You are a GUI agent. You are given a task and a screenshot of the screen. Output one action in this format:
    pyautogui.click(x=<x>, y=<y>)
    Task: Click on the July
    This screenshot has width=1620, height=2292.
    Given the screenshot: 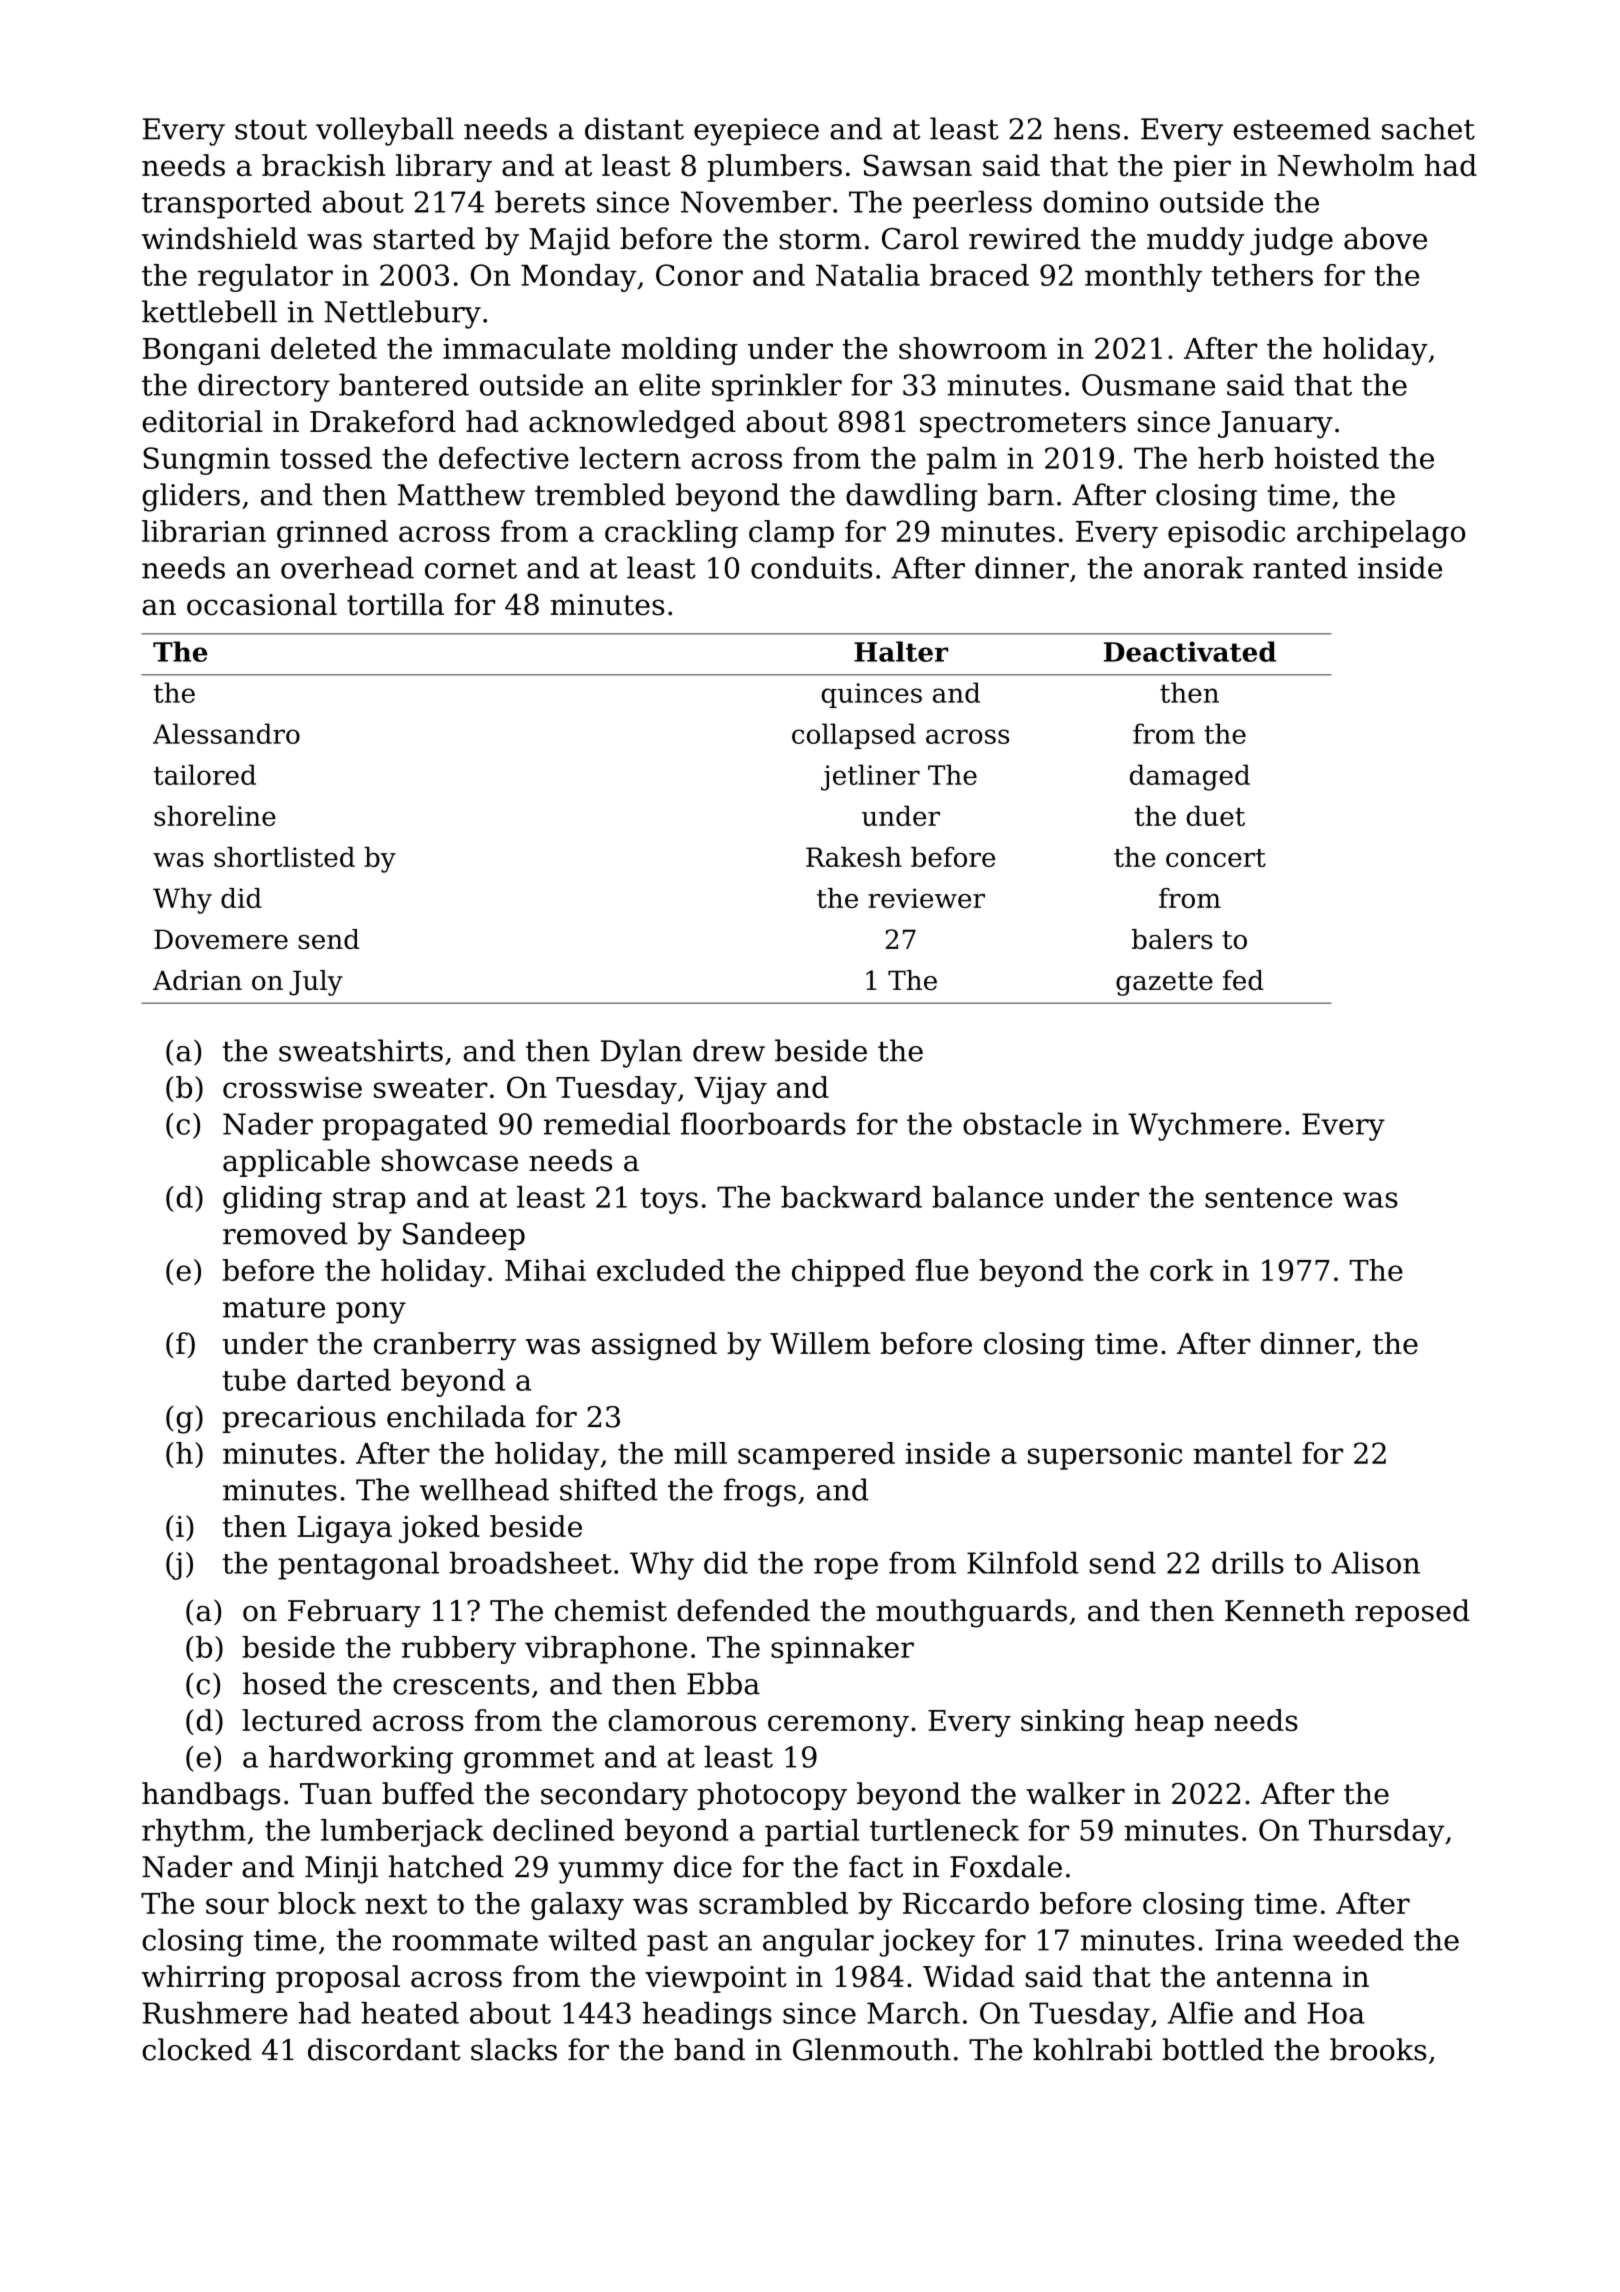 What is the action you would take?
    pyautogui.click(x=316, y=983)
